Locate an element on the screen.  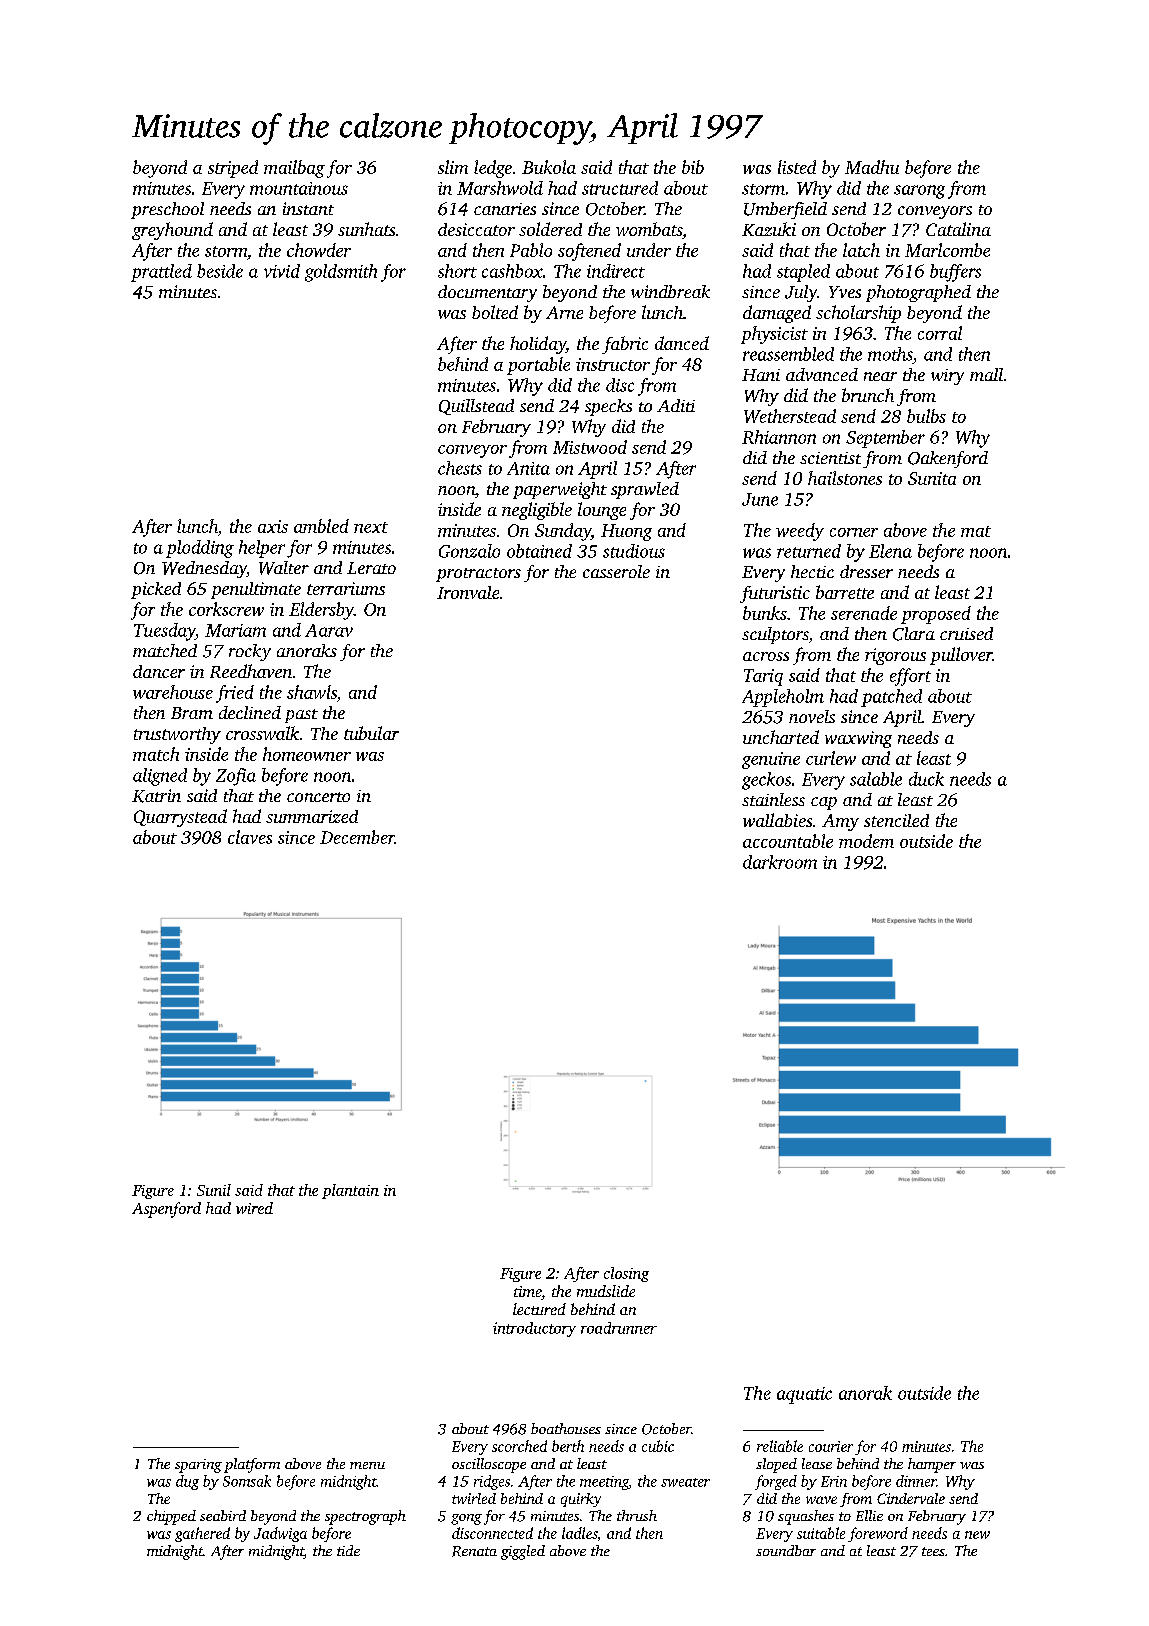
Madhu is located at coordinates (872, 167).
